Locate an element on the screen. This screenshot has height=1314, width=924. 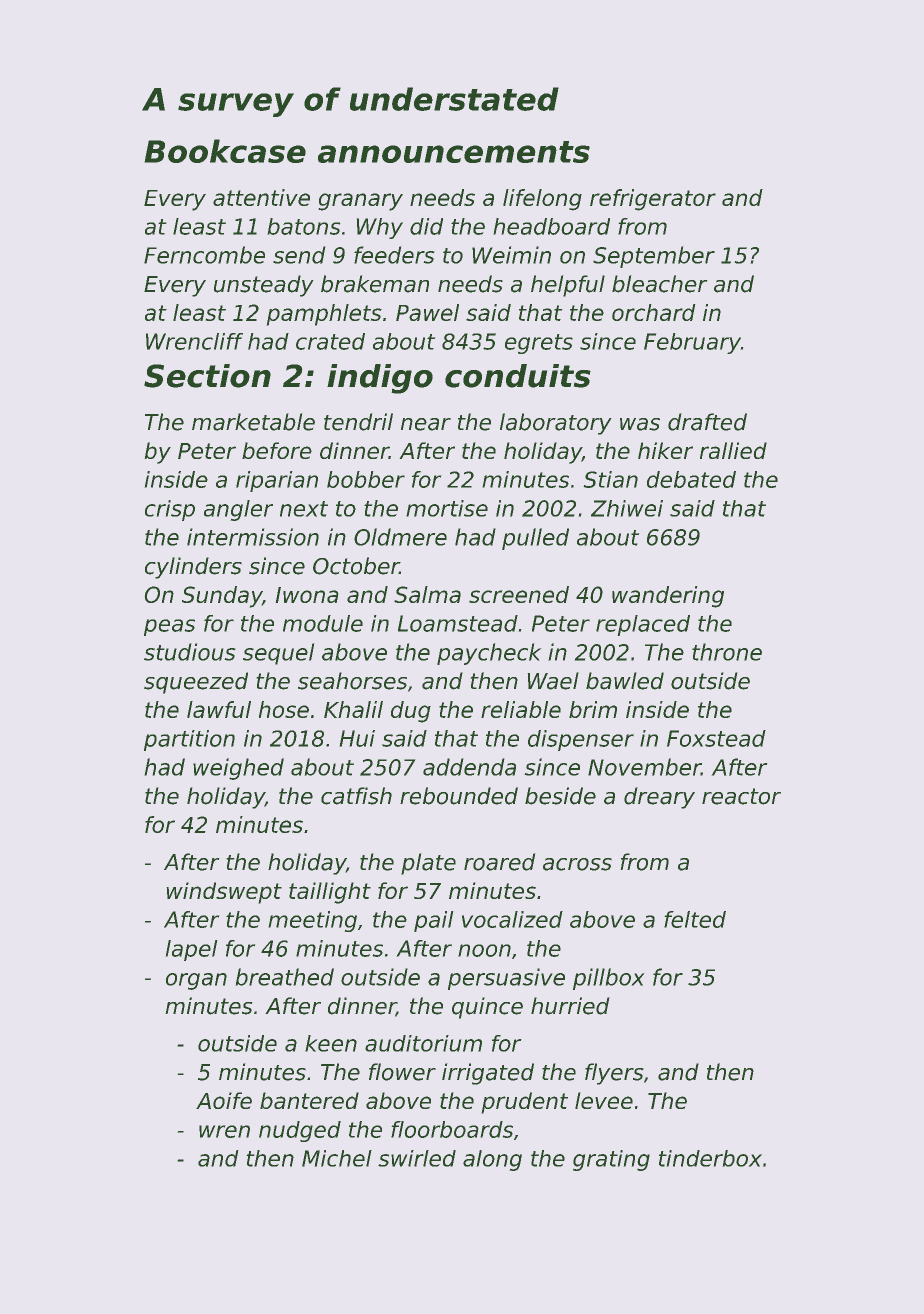
Ferncombe is located at coordinates (204, 255).
